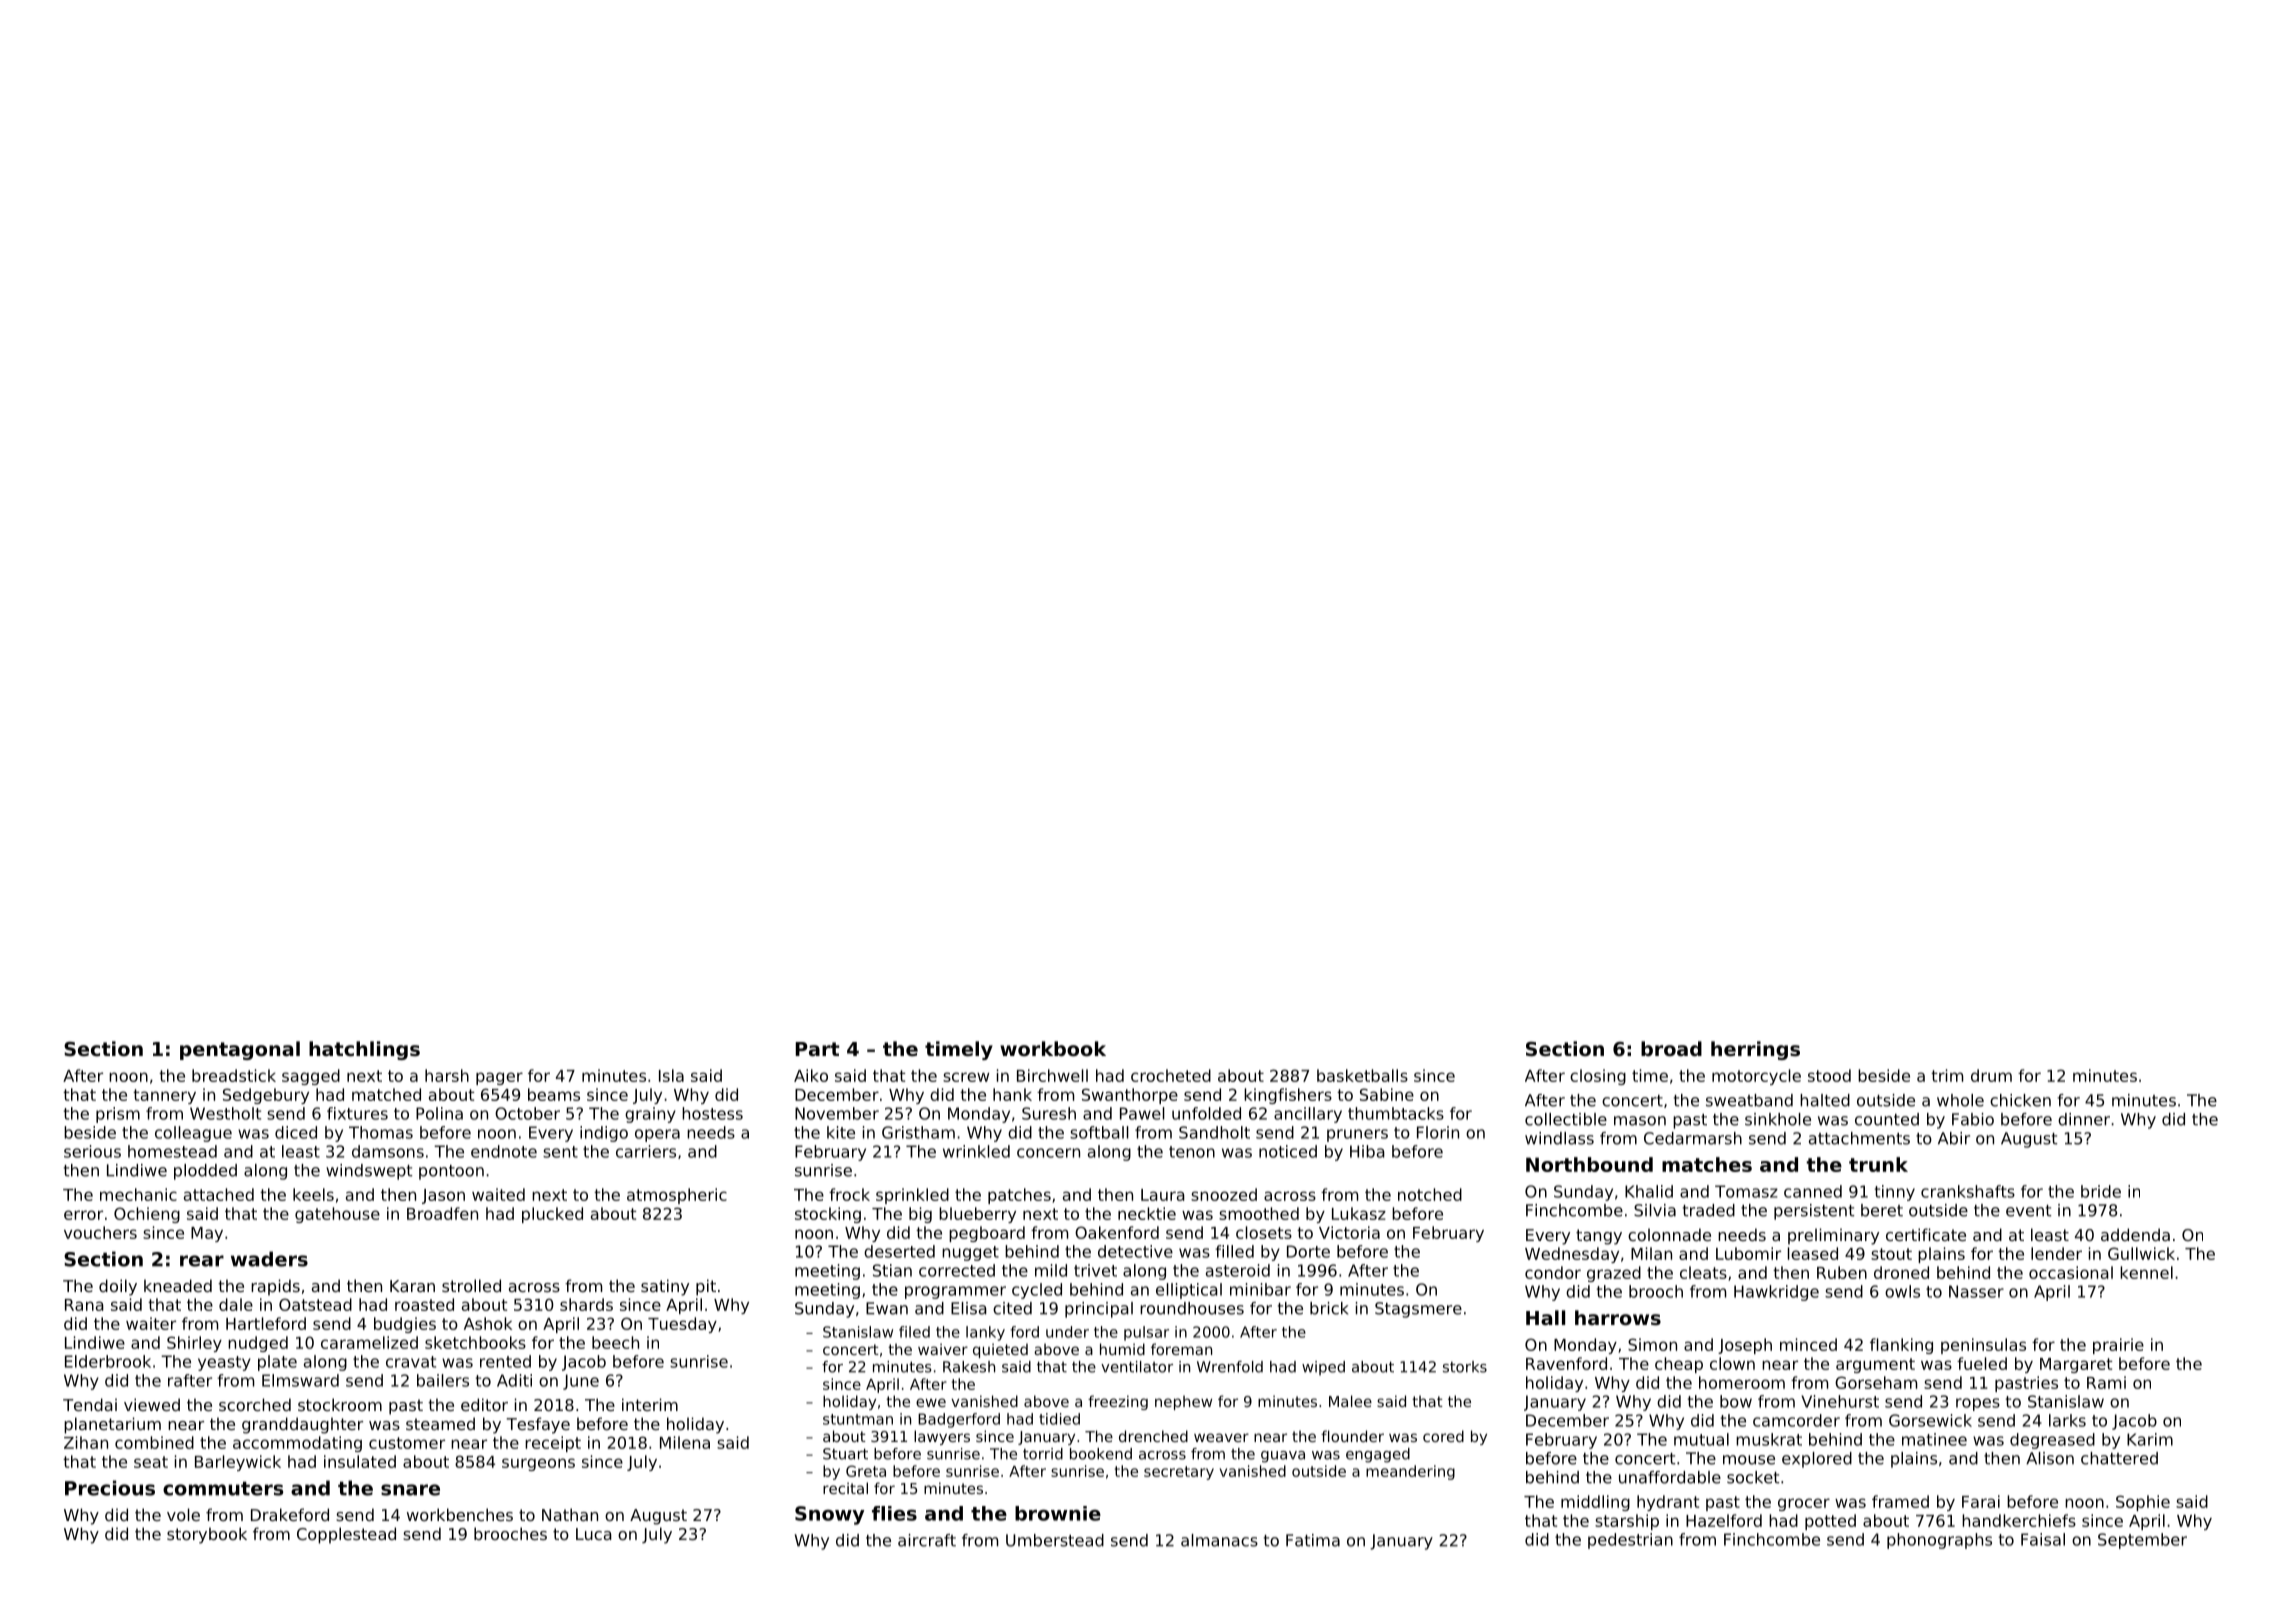 The image size is (2282, 1614). What do you see at coordinates (2043, 1539) in the screenshot?
I see `Faisal` at bounding box center [2043, 1539].
